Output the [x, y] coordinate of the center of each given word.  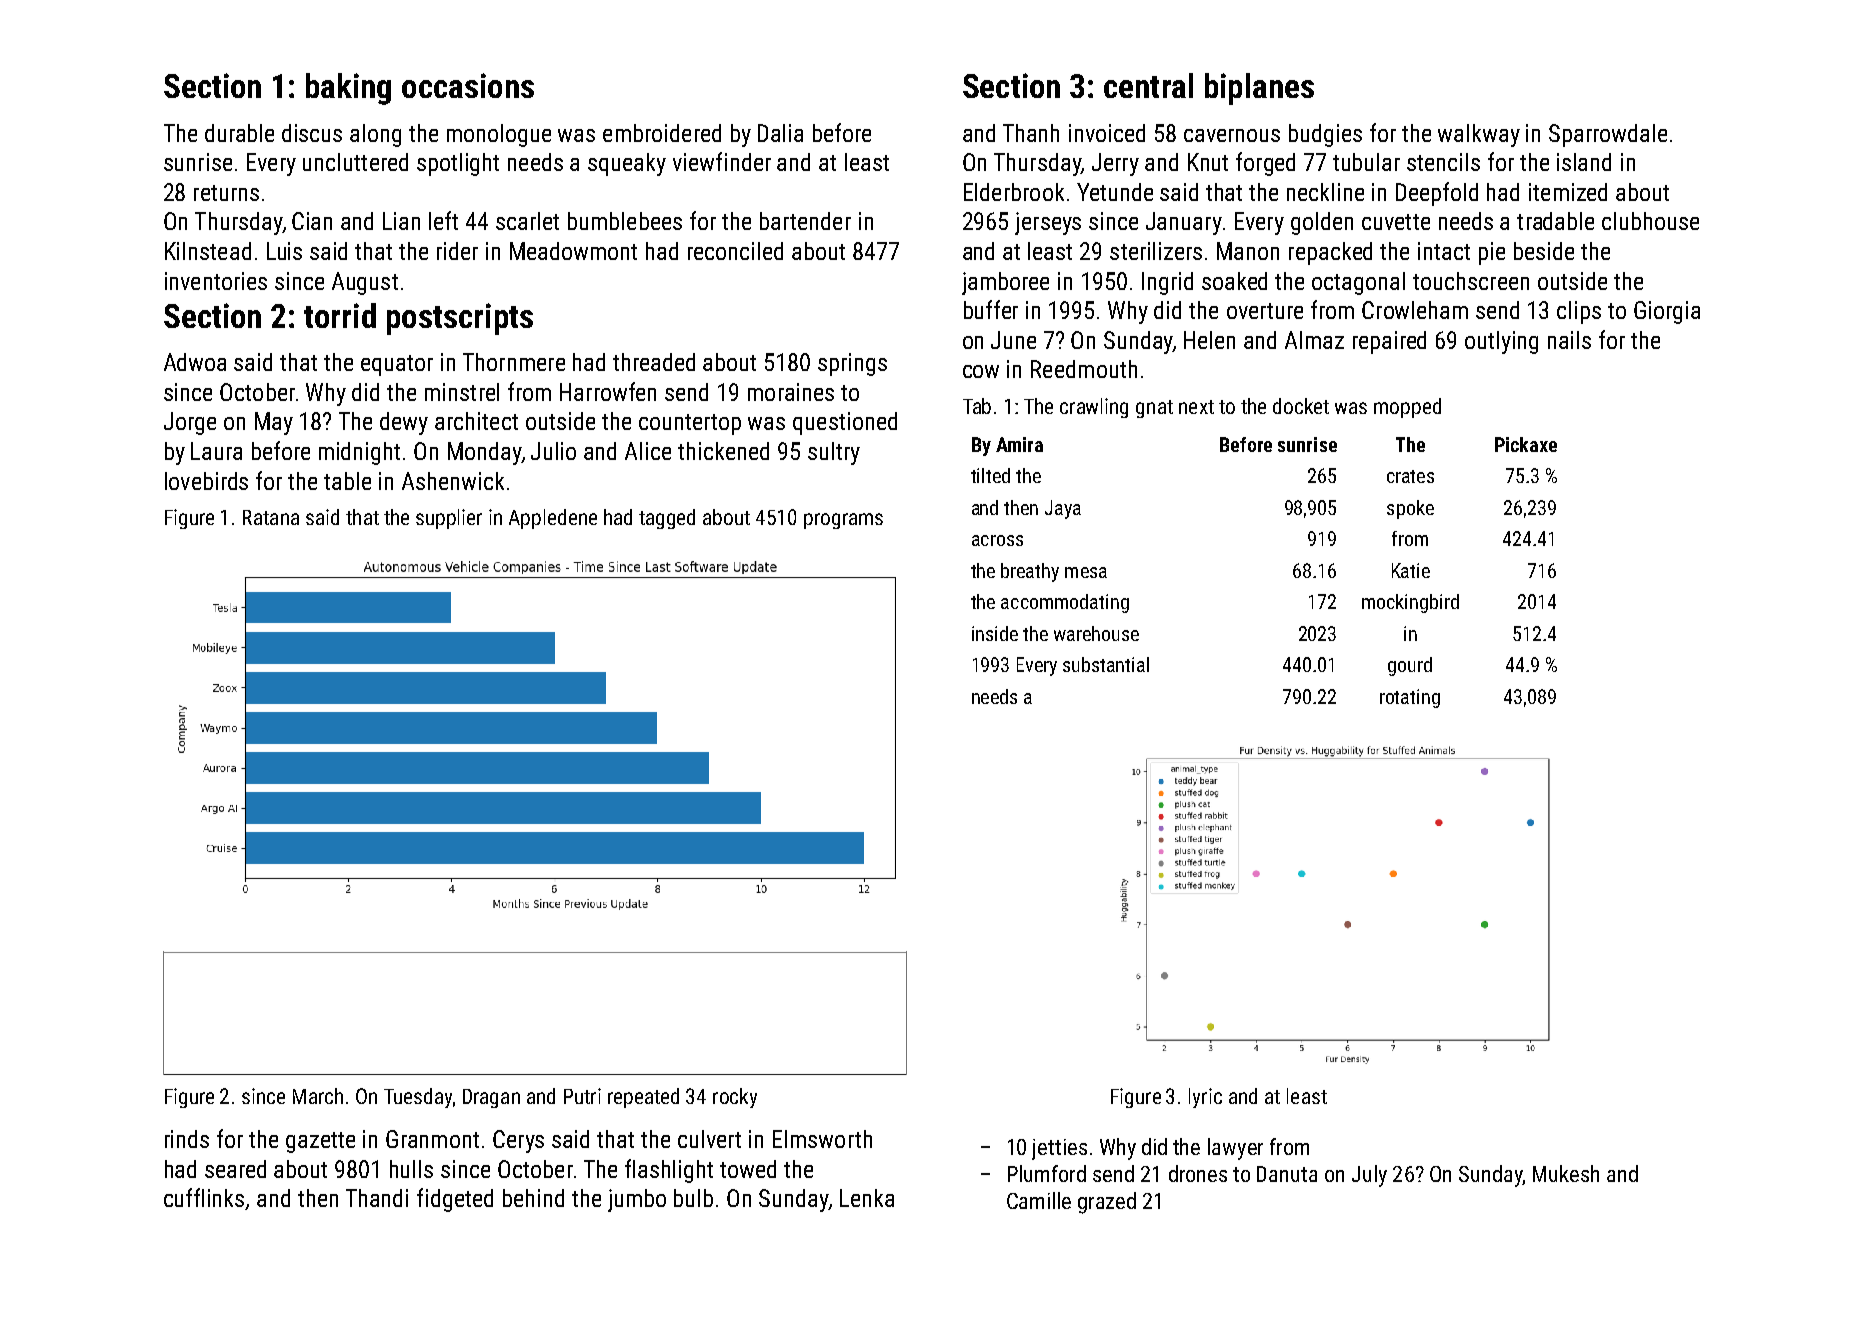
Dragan [491, 1098]
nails [1569, 340]
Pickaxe [1526, 444]
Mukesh [1566, 1173]
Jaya [1063, 509]
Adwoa [195, 362]
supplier [449, 519]
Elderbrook [1014, 192]
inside [995, 633]
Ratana [271, 517]
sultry [834, 453]
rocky [735, 1098]
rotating [1410, 698]
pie [1492, 253]
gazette [320, 1142]
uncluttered [355, 162]
